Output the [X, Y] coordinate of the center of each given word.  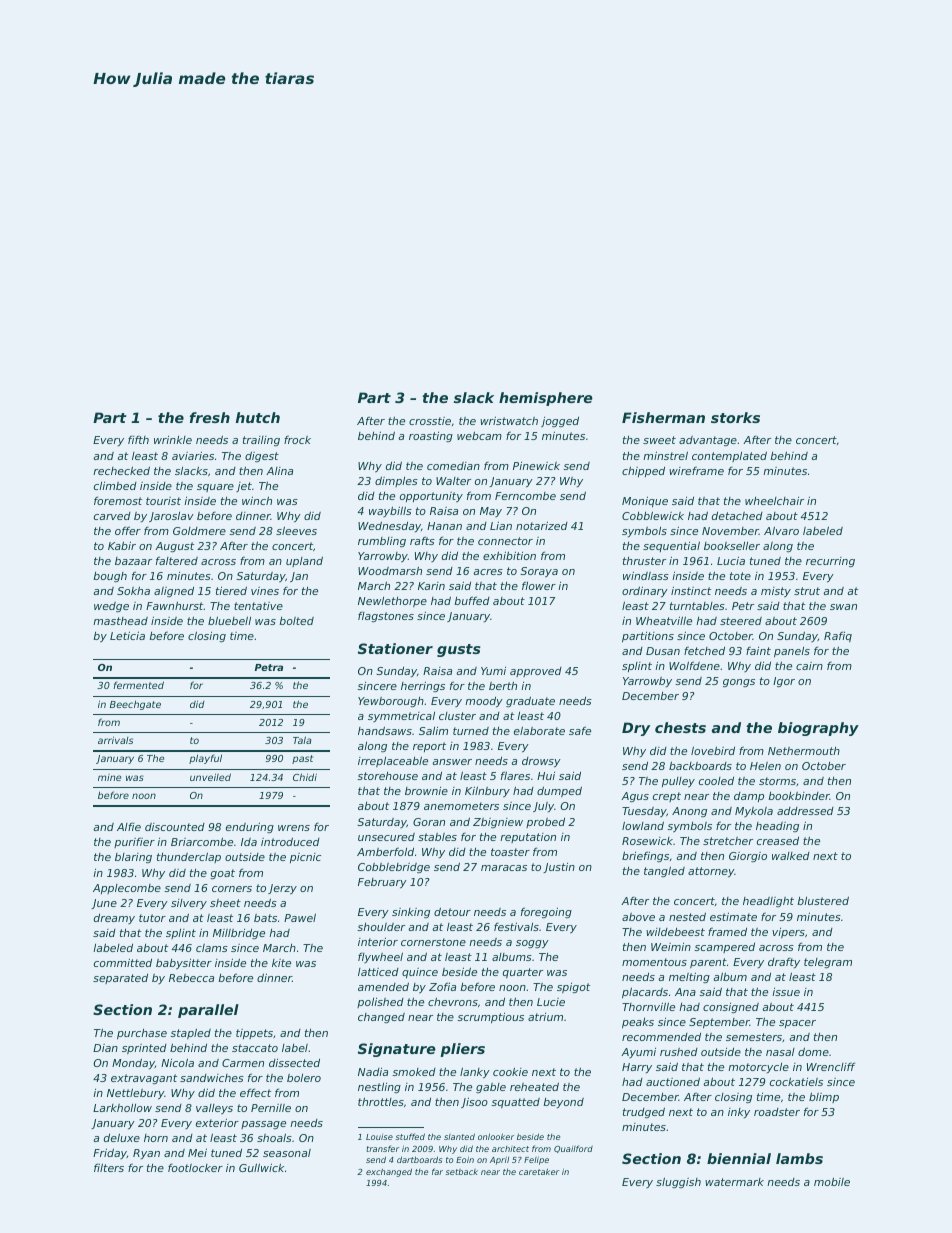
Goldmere [199, 531]
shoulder [381, 927]
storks [735, 417]
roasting [431, 437]
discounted [175, 827]
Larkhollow [122, 1108]
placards [645, 993]
